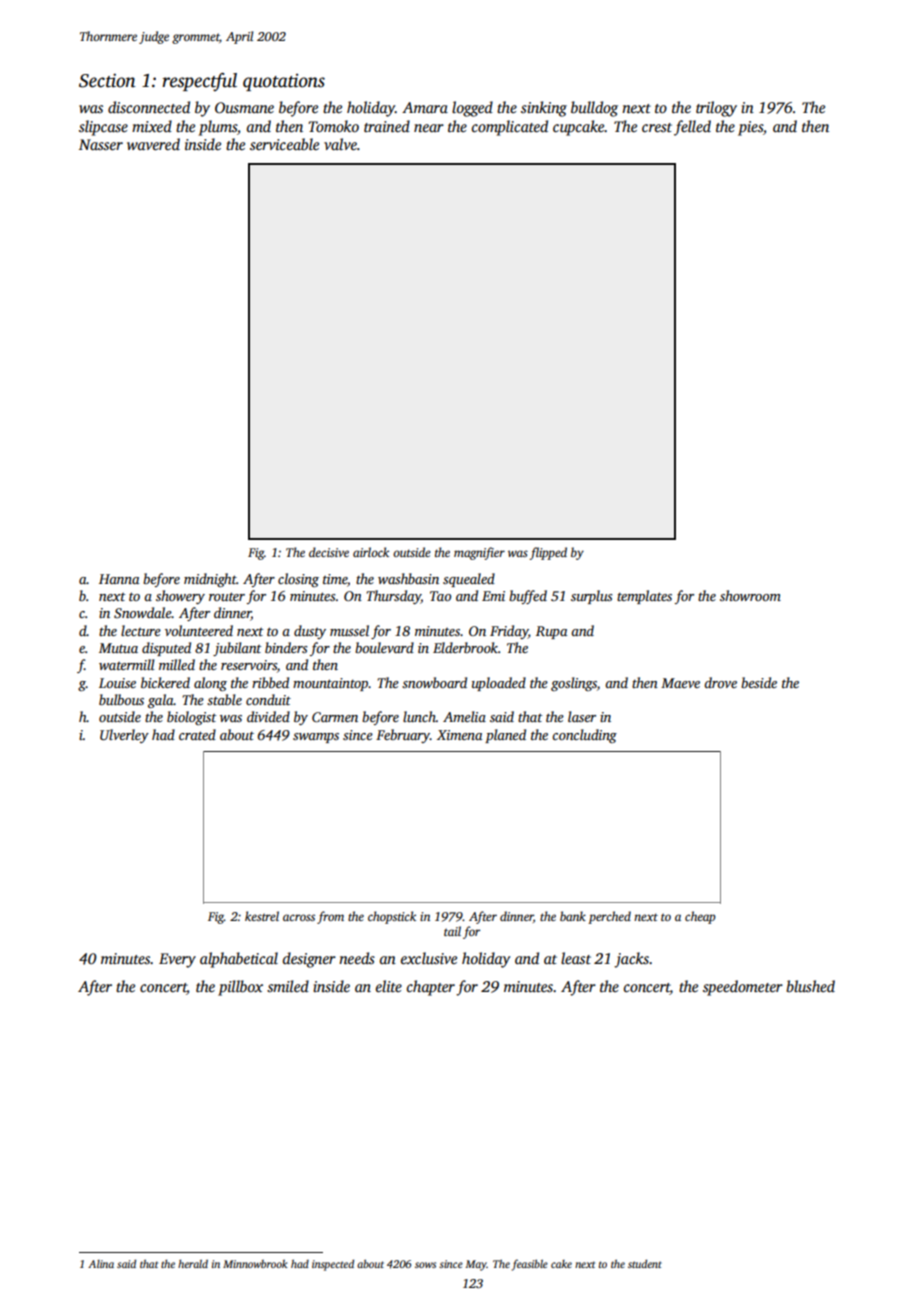 Image resolution: width=924 pixels, height=1308 pixels. What do you see at coordinates (510, 128) in the screenshot?
I see `complicated` at bounding box center [510, 128].
